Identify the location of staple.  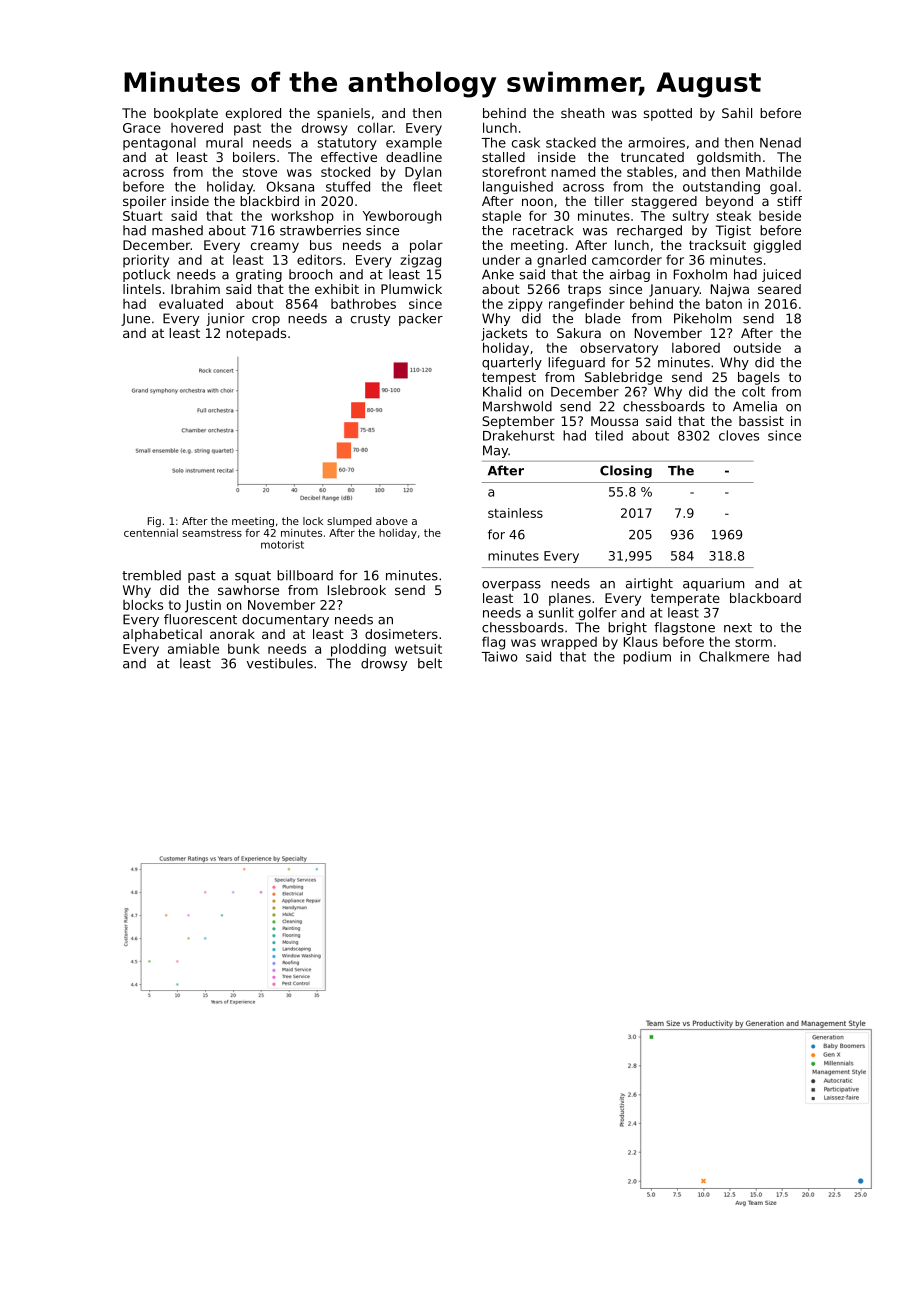
(501, 217).
